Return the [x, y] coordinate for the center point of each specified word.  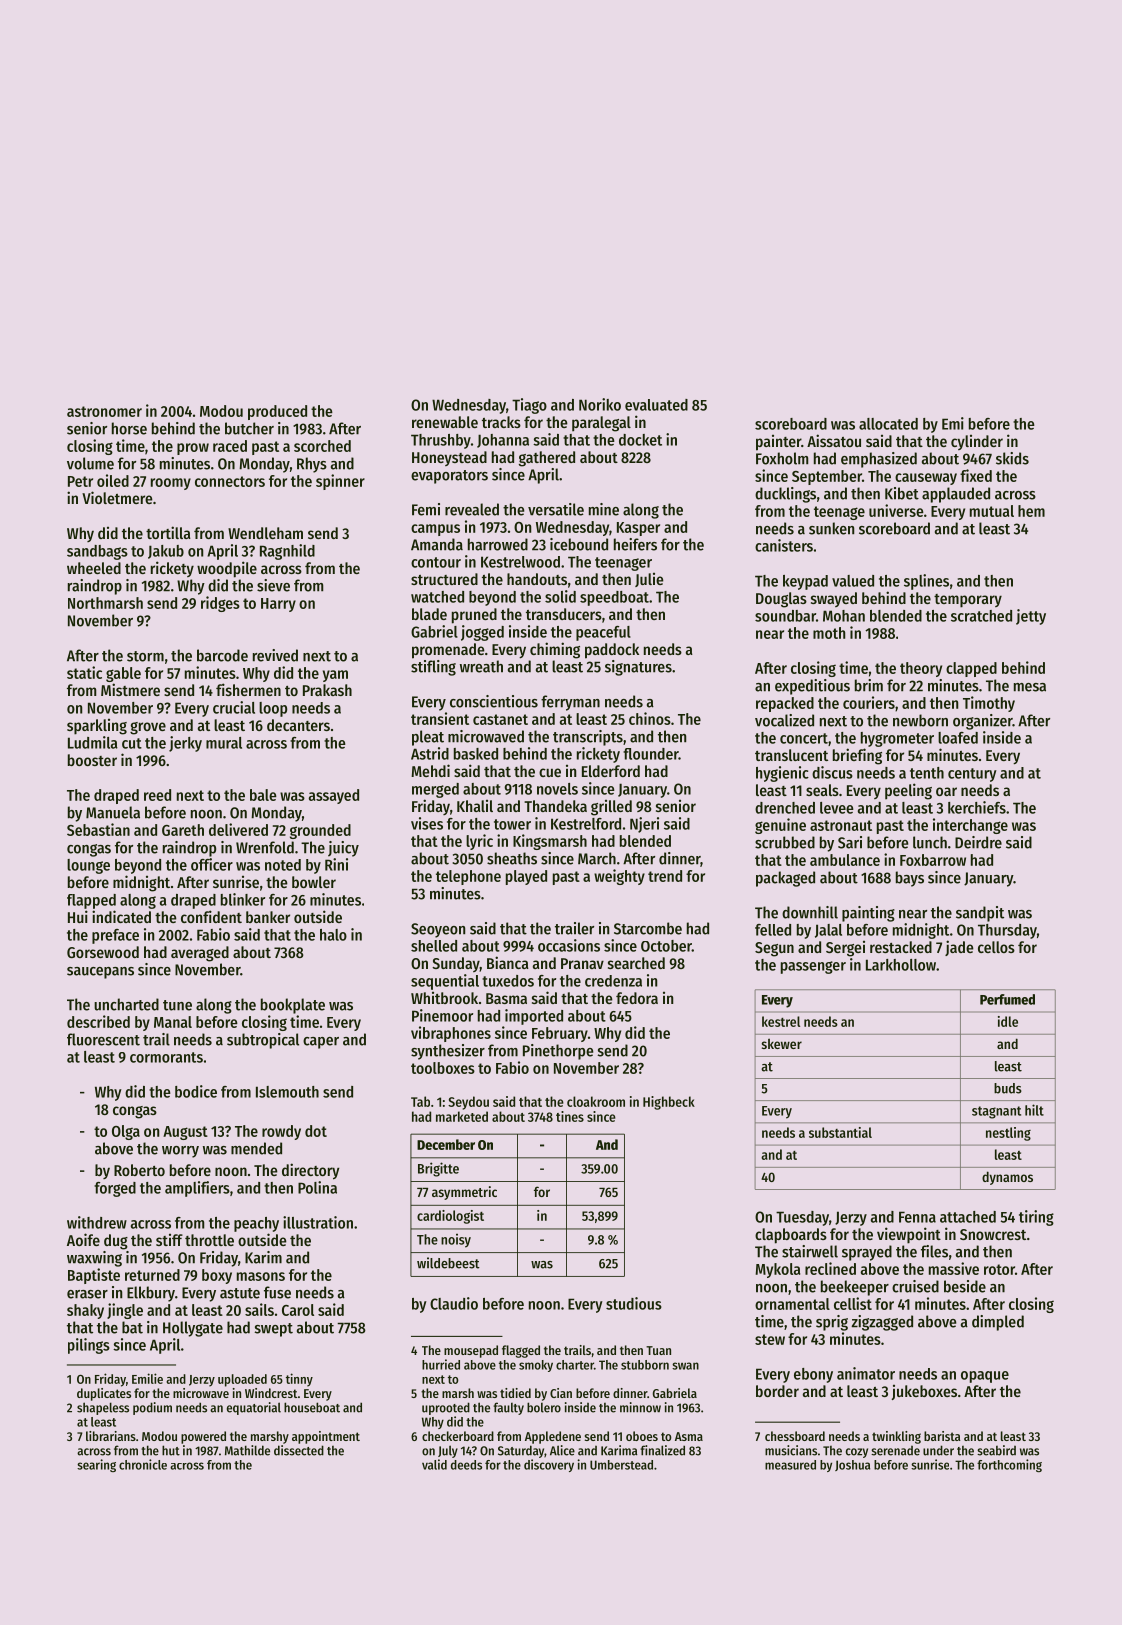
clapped [971, 669]
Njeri [644, 825]
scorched [322, 446]
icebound [579, 544]
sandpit [980, 914]
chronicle [143, 1464]
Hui [78, 916]
